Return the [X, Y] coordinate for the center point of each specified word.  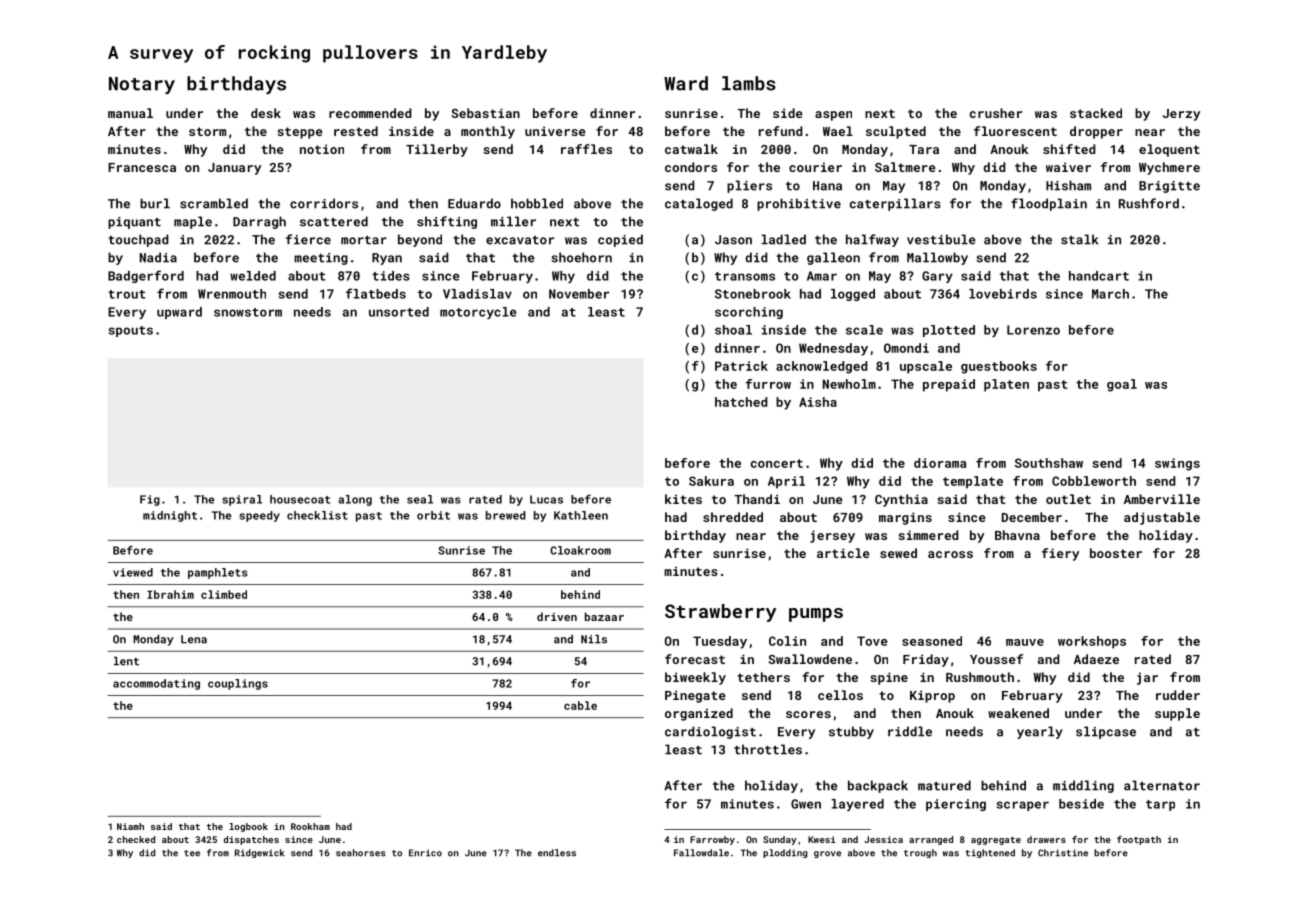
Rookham [310, 826]
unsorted [399, 312]
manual [130, 113]
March [1110, 294]
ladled [784, 239]
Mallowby [937, 258]
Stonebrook [753, 294]
